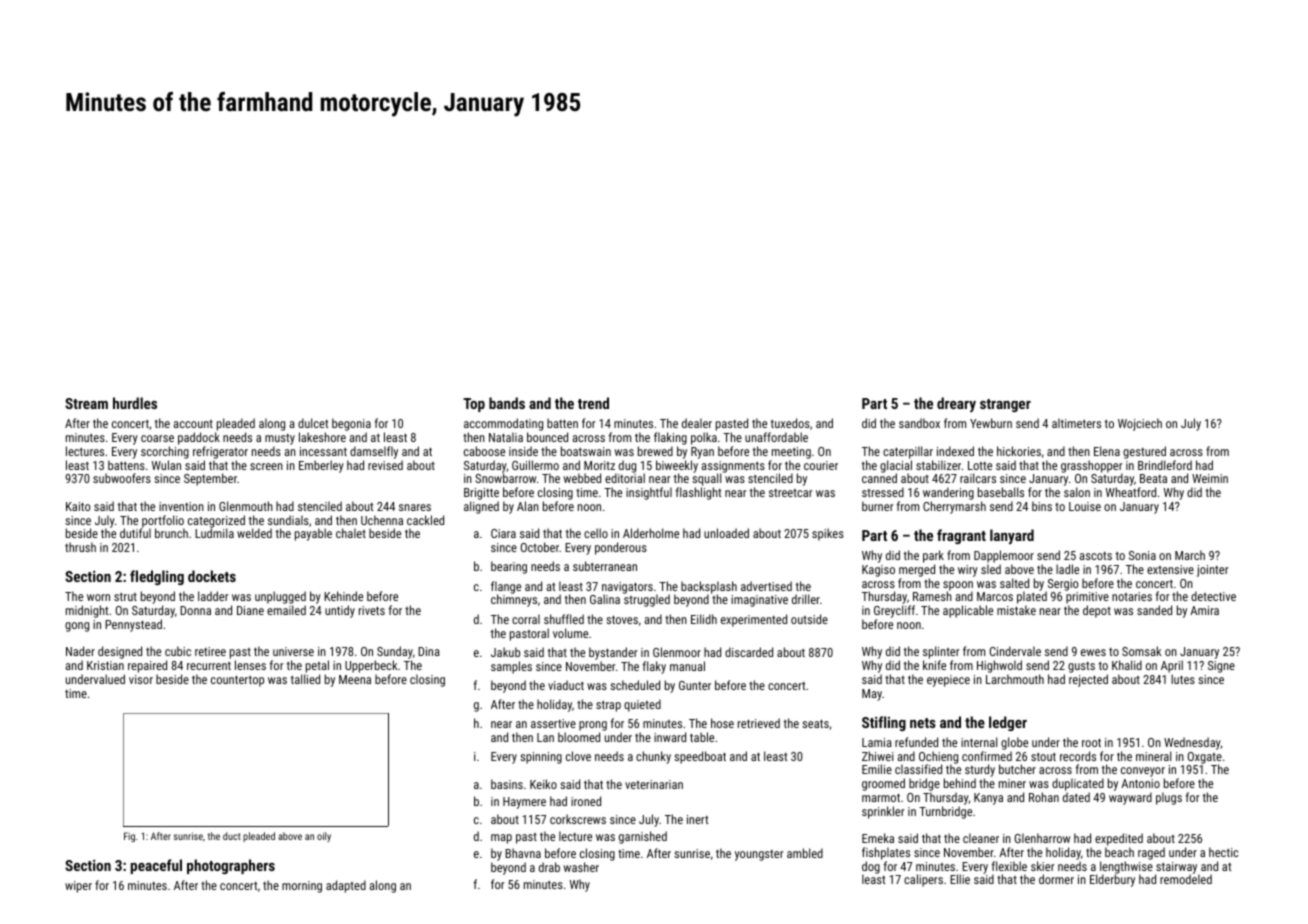  Describe the element at coordinates (1093, 652) in the screenshot. I see `ewes` at that location.
